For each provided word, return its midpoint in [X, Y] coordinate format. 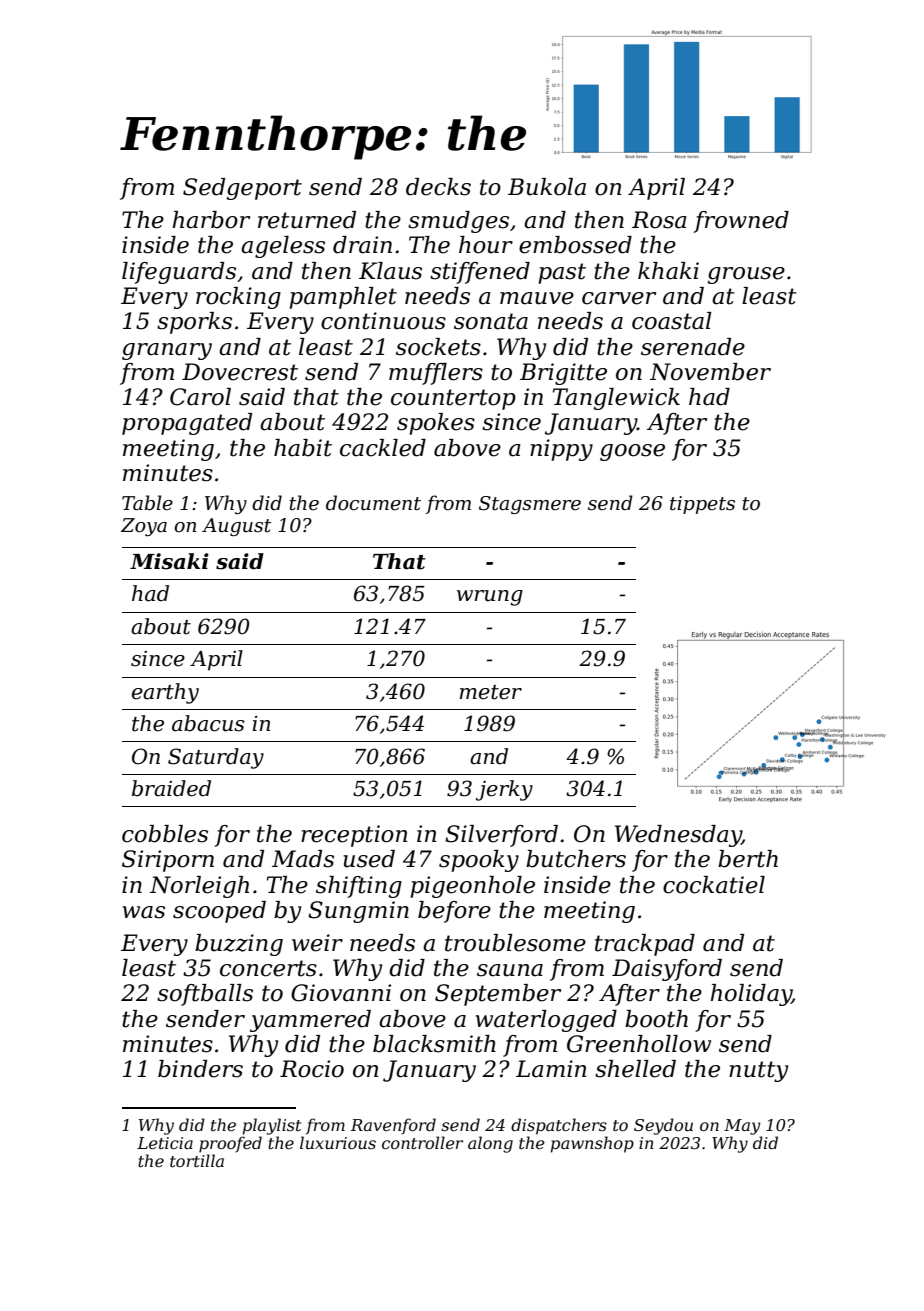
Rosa [659, 220]
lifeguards [179, 273]
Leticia [165, 1143]
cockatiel [714, 885]
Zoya [144, 527]
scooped [219, 912]
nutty [758, 1071]
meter [491, 692]
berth [748, 859]
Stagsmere [530, 505]
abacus [208, 723]
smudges [458, 222]
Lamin [551, 1069]
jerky [504, 790]
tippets [702, 505]
